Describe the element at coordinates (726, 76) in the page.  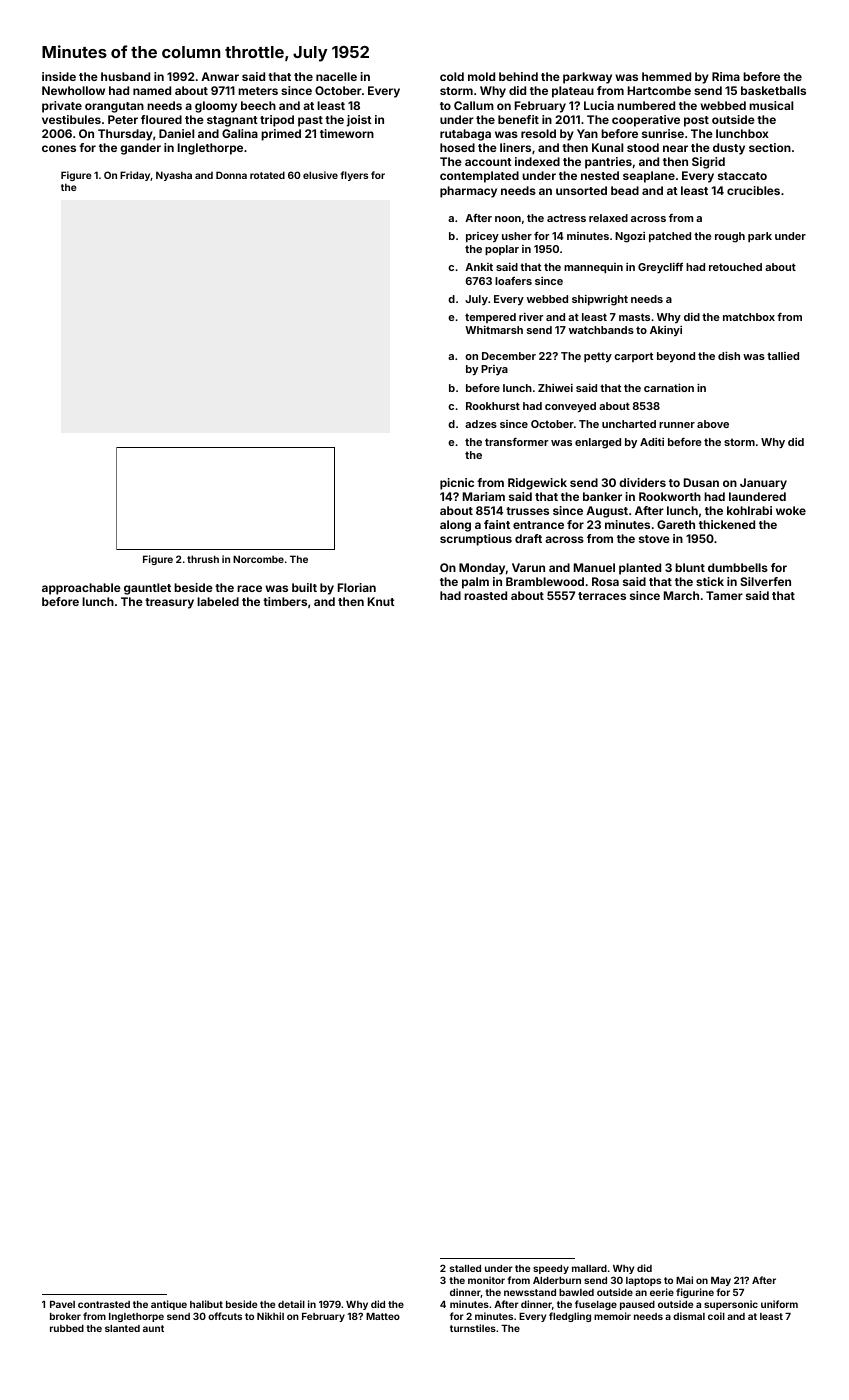
I see `Rima` at that location.
